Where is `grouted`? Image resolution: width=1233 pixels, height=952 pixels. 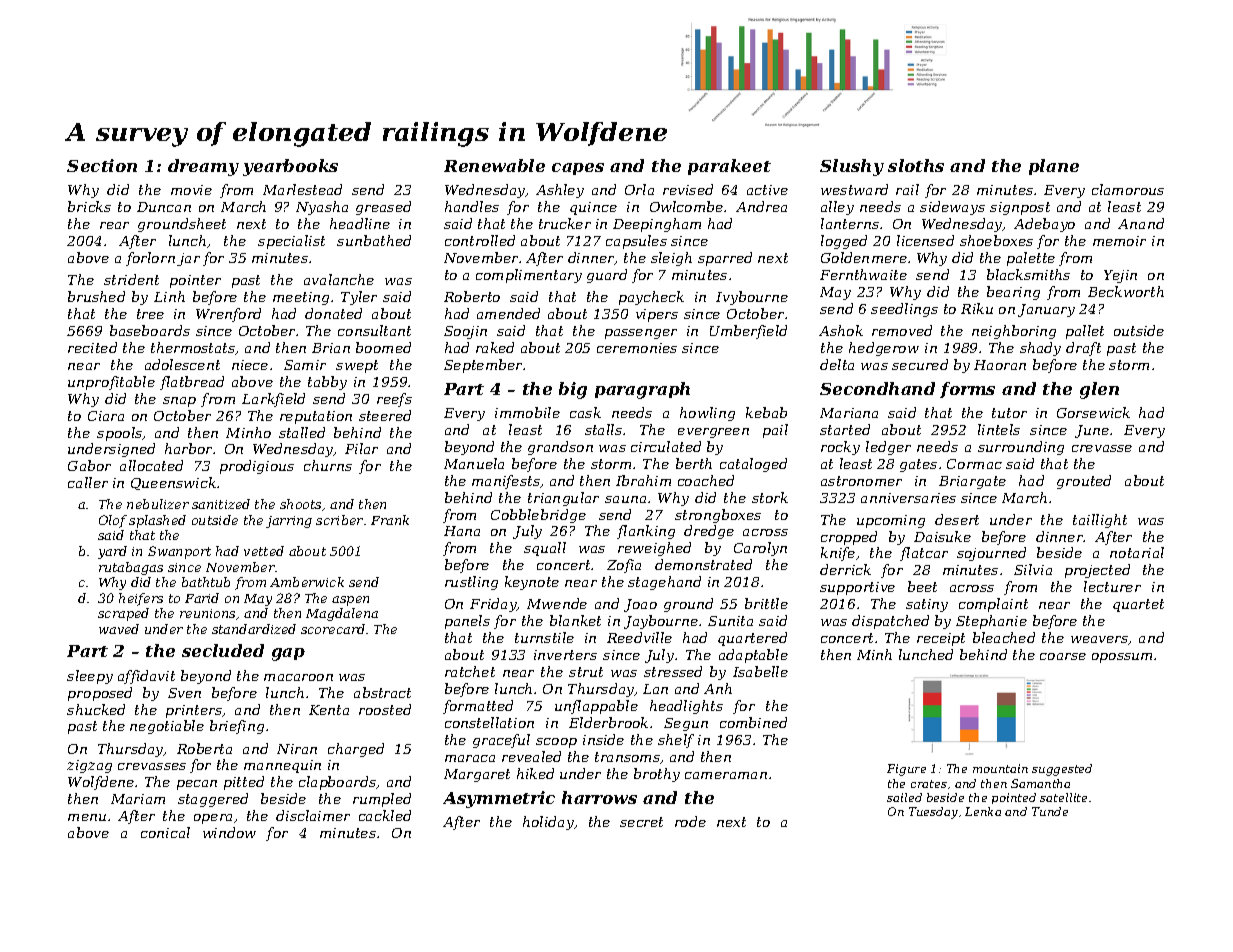 grouted is located at coordinates (1084, 482).
